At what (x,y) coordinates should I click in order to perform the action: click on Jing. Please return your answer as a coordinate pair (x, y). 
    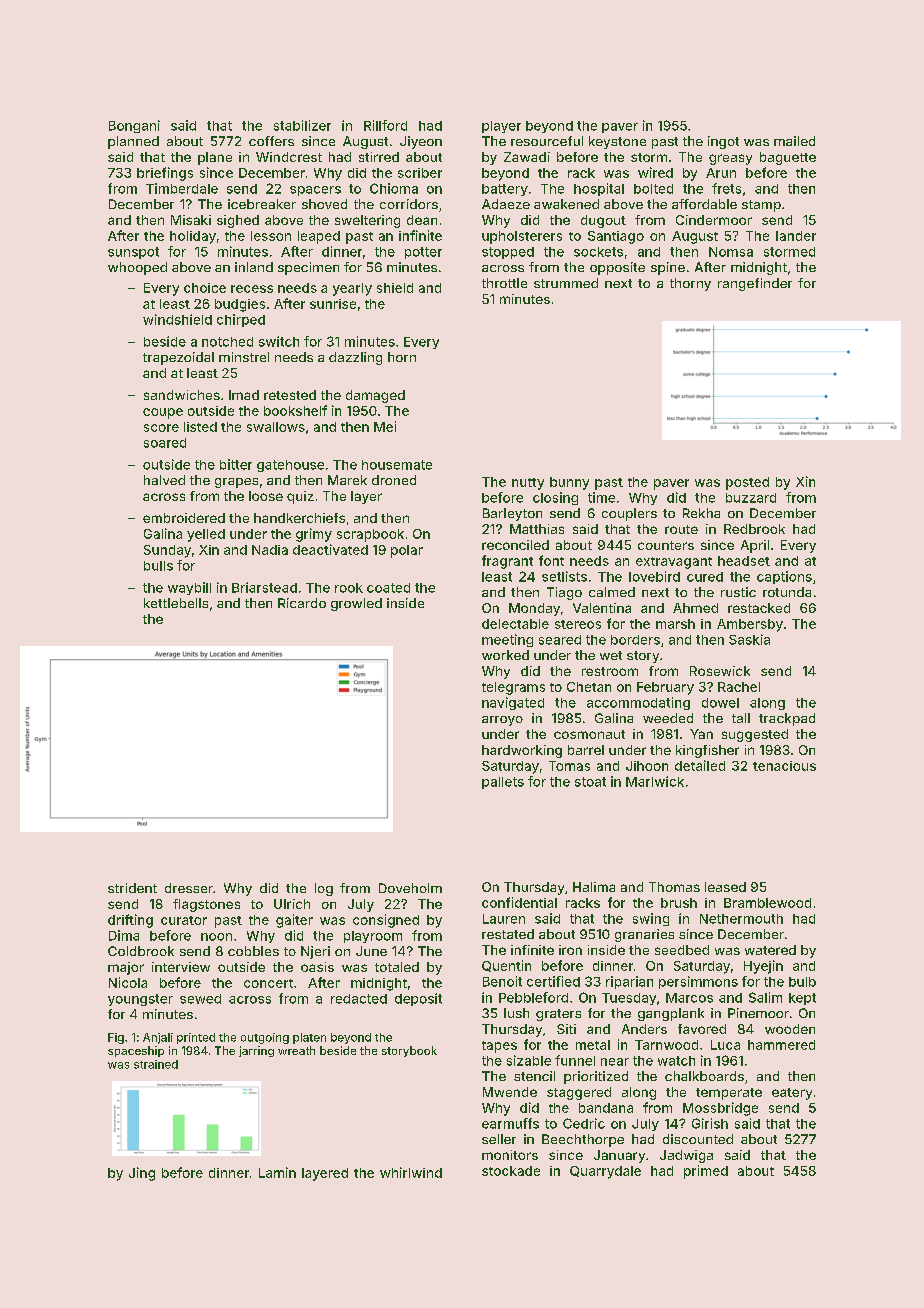
    Looking at the image, I should click on (142, 1174).
